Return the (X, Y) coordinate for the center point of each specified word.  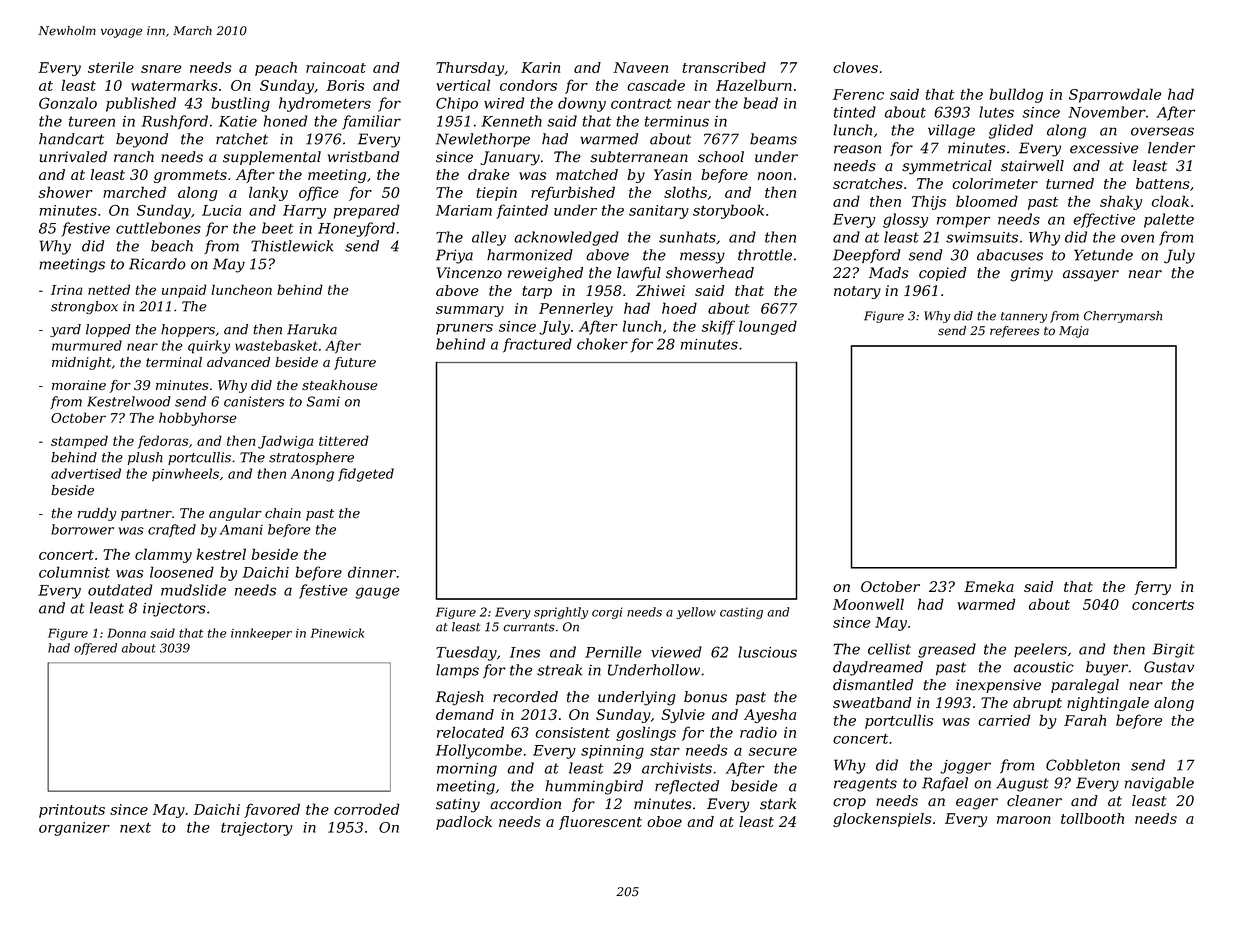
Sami (323, 401)
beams (773, 139)
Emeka (989, 586)
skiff (718, 327)
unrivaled (73, 157)
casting (741, 613)
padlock (464, 823)
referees (1014, 332)
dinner (372, 572)
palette (1169, 220)
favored (272, 810)
